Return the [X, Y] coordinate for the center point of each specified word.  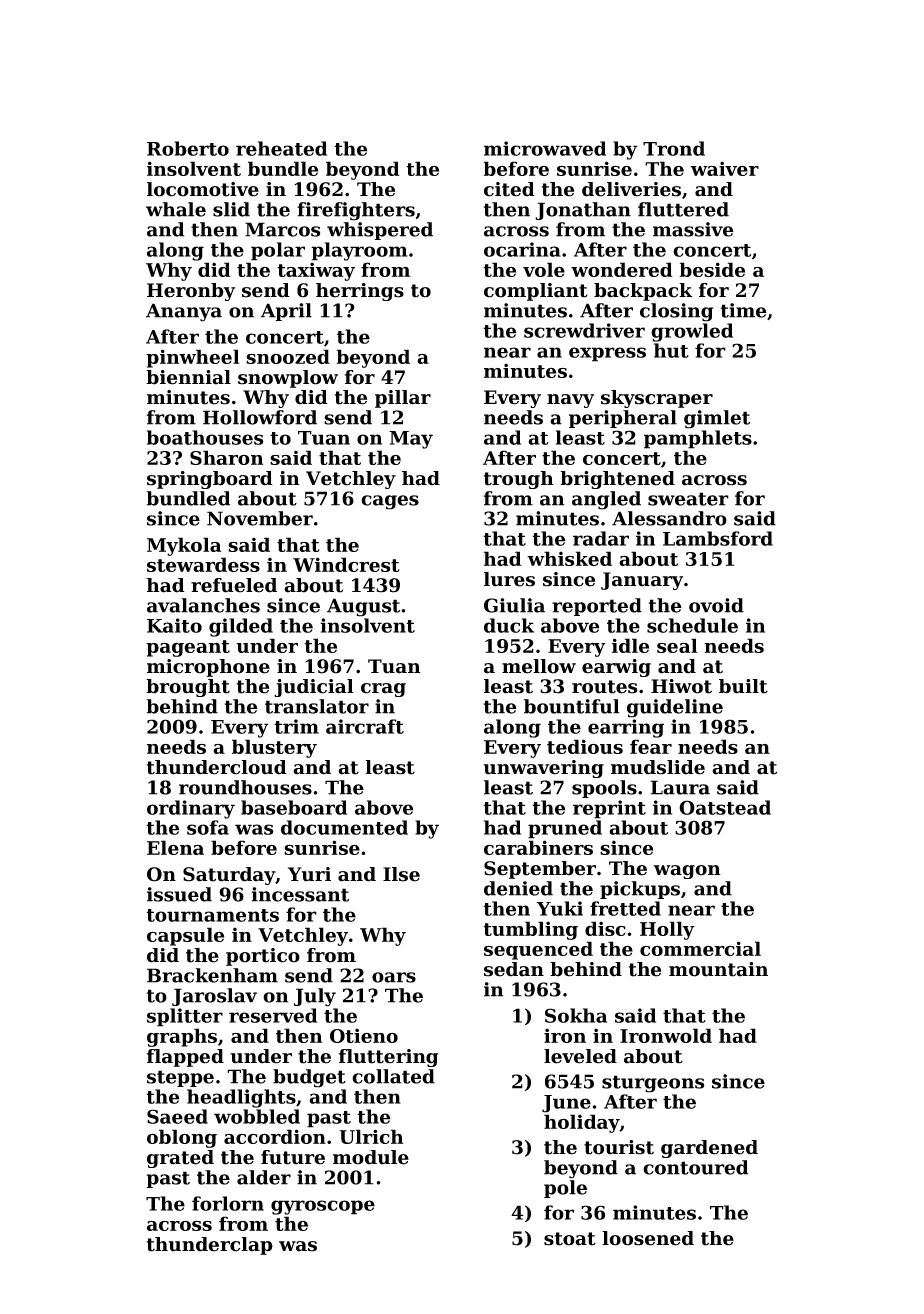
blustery [274, 748]
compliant [536, 292]
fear [651, 746]
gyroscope [323, 1207]
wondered [621, 269]
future [293, 1157]
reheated [281, 148]
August [363, 607]
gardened [709, 1149]
